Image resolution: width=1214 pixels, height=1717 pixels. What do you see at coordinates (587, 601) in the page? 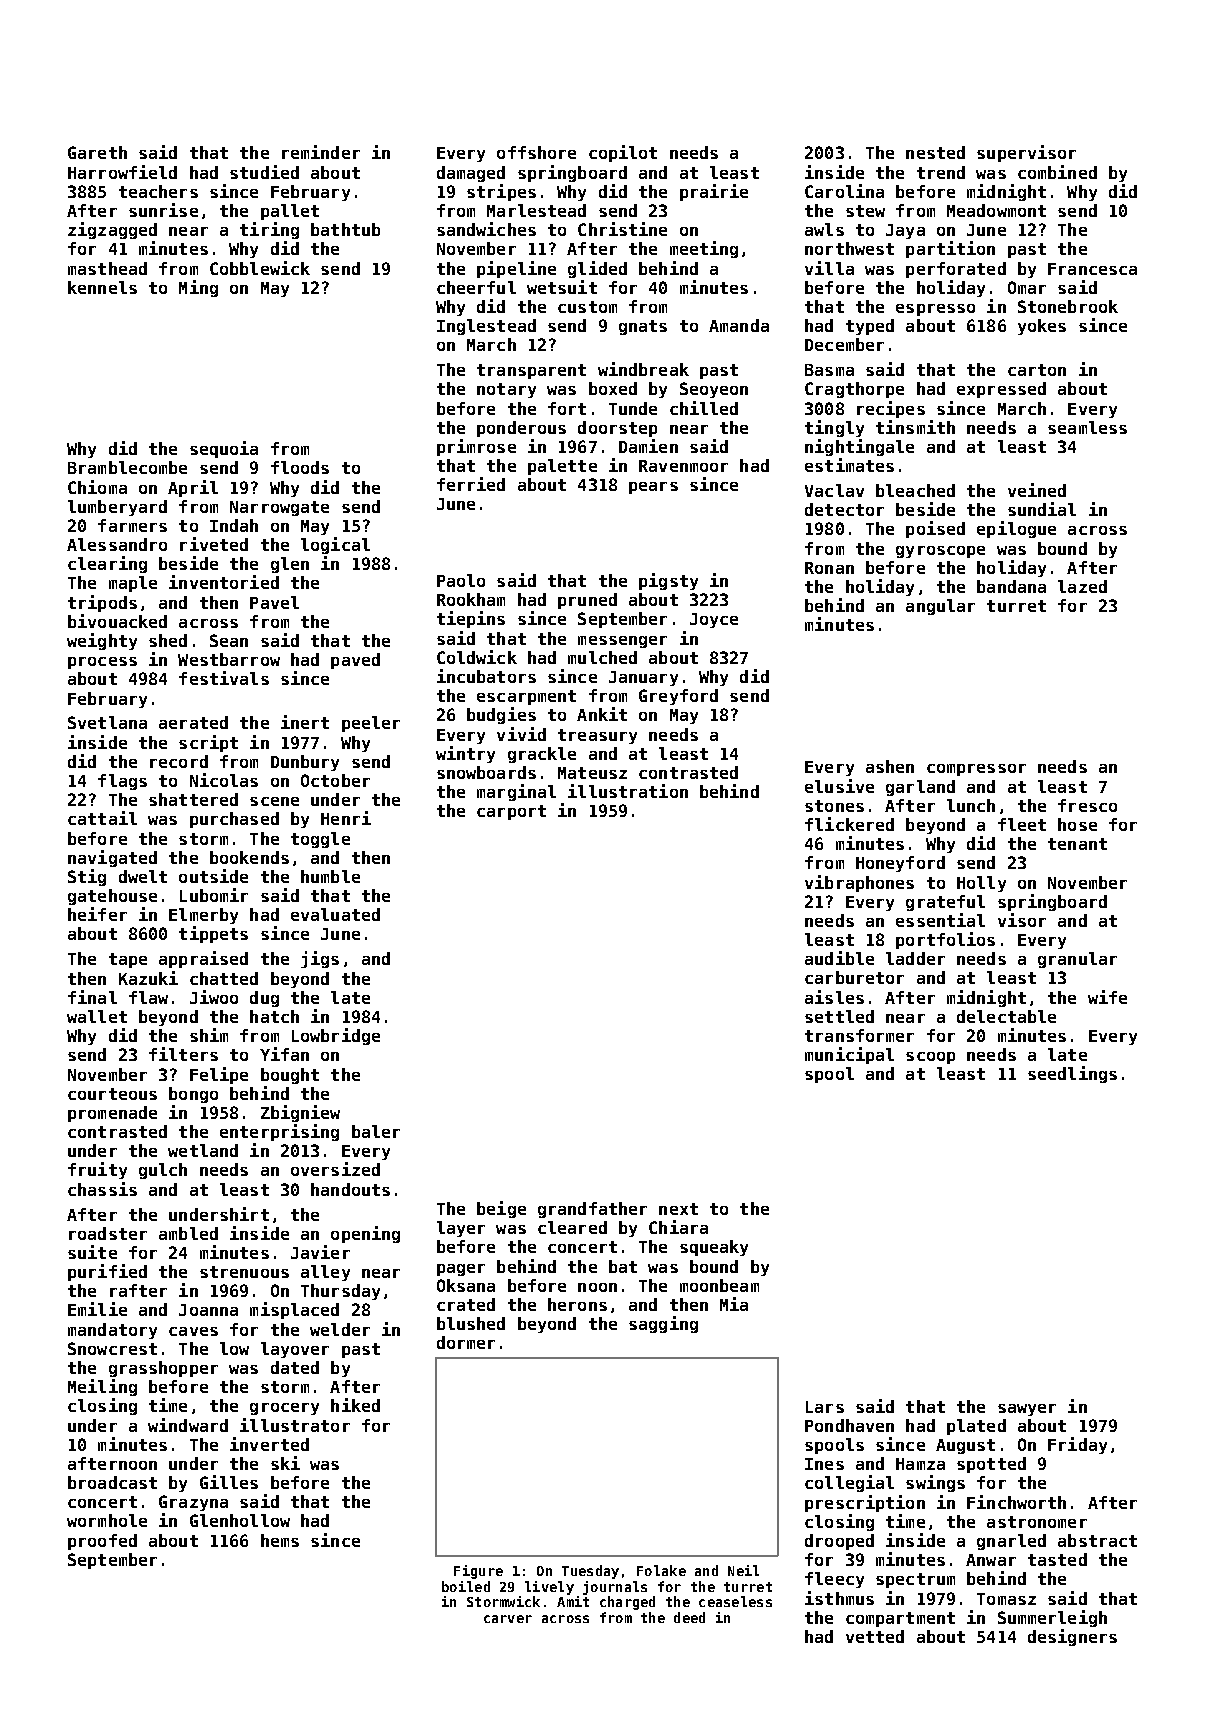
I see `pruned` at bounding box center [587, 601].
